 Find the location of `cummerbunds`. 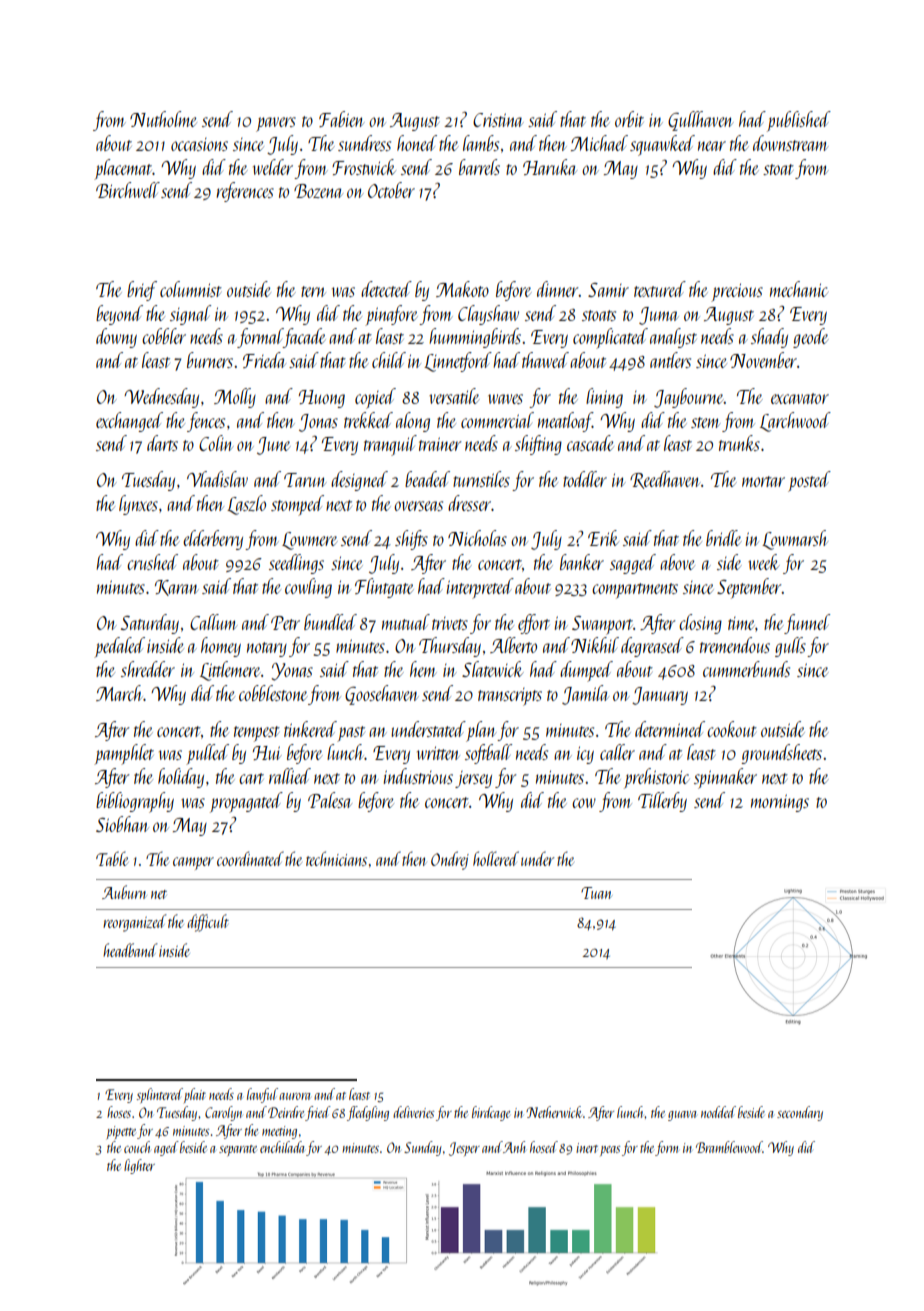

cummerbunds is located at coordinates (746, 669).
